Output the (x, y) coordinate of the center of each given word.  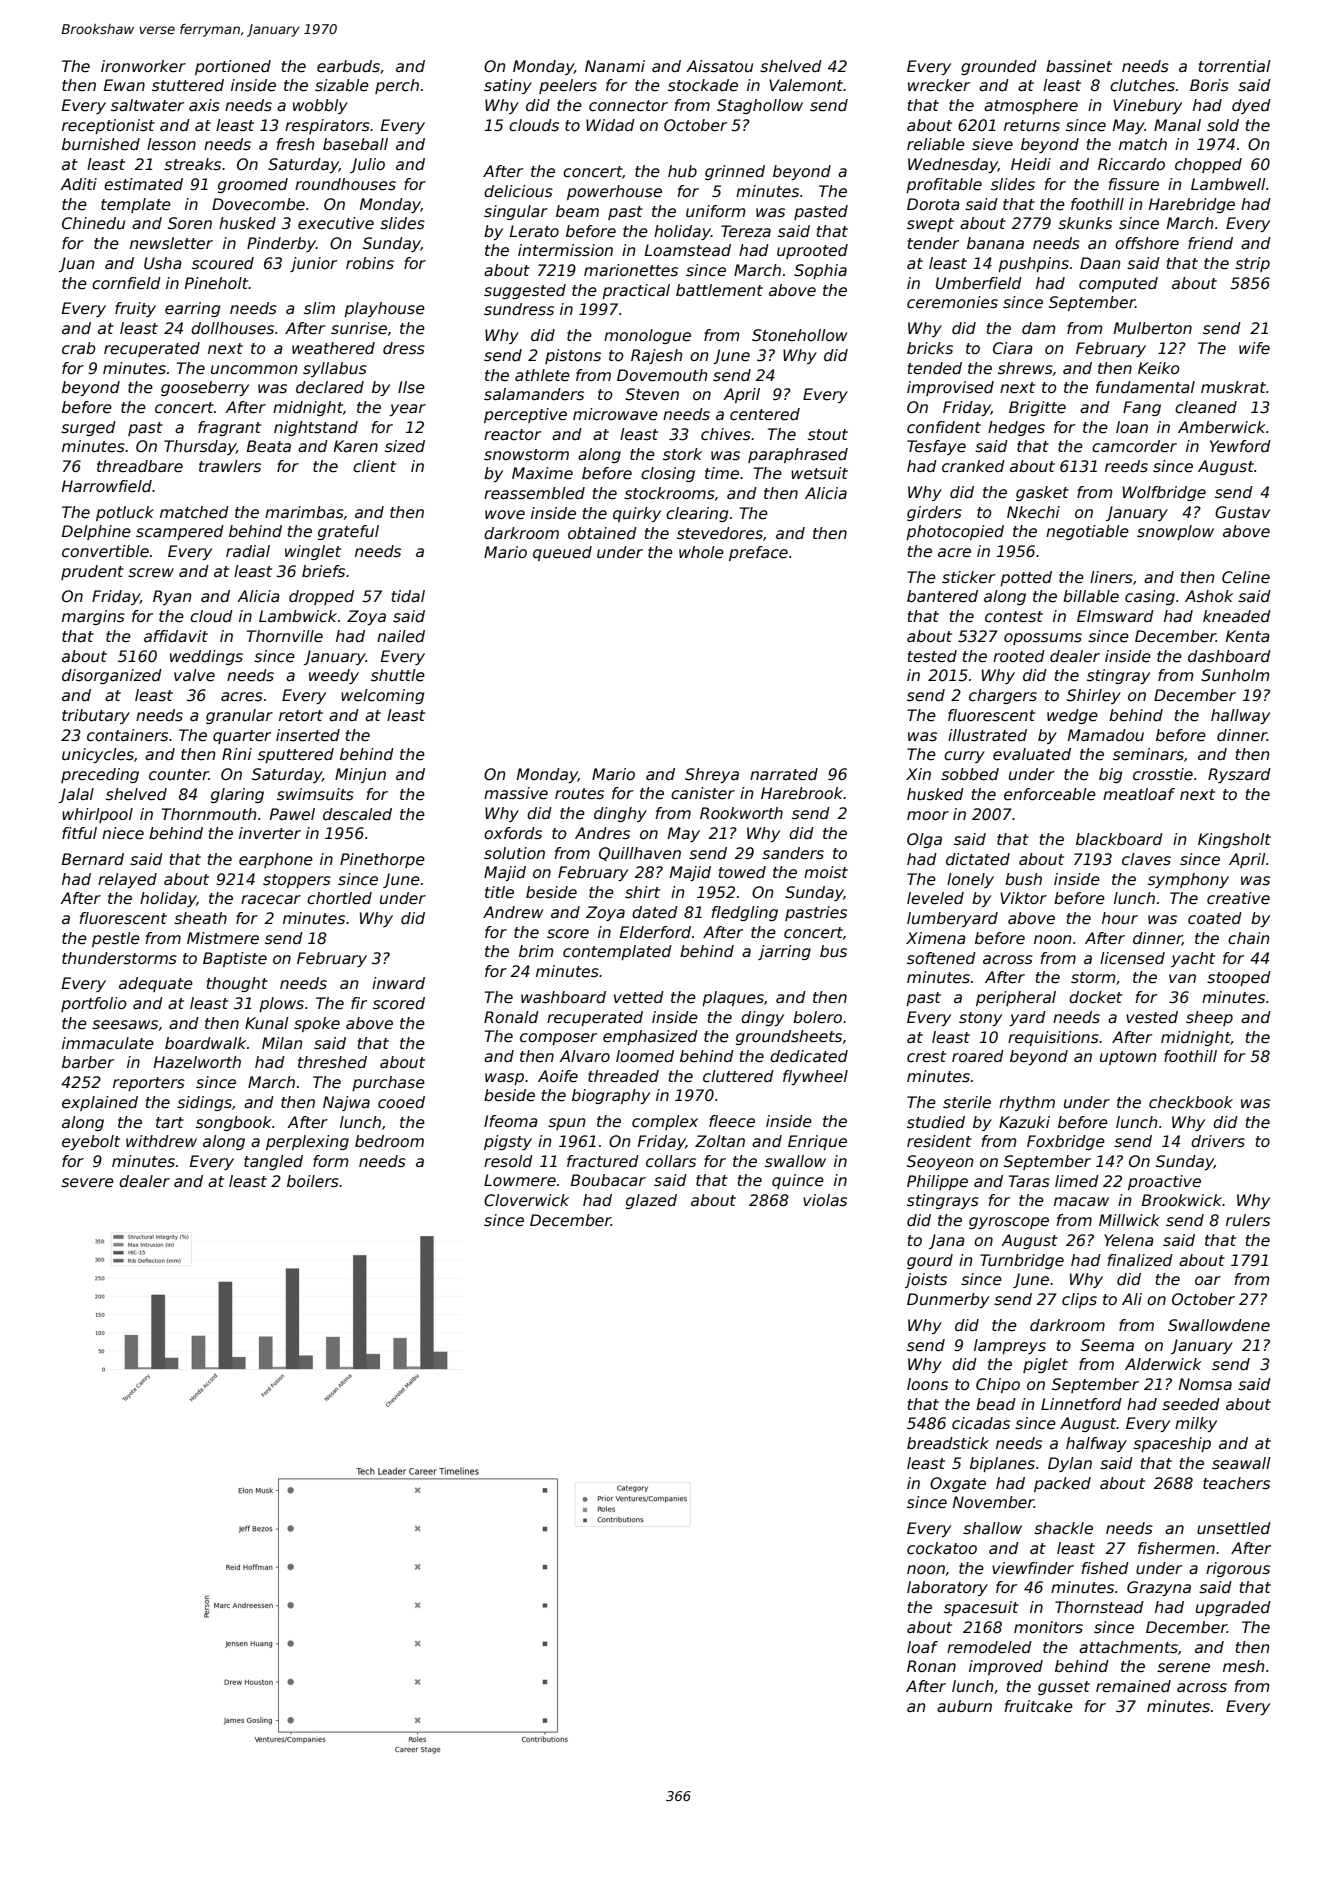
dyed (1251, 106)
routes (579, 794)
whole (701, 552)
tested (932, 656)
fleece (732, 1121)
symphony (1188, 880)
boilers (313, 1181)
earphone (276, 860)
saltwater (147, 105)
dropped (321, 597)
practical (636, 291)
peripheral (1016, 998)
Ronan (931, 1666)
